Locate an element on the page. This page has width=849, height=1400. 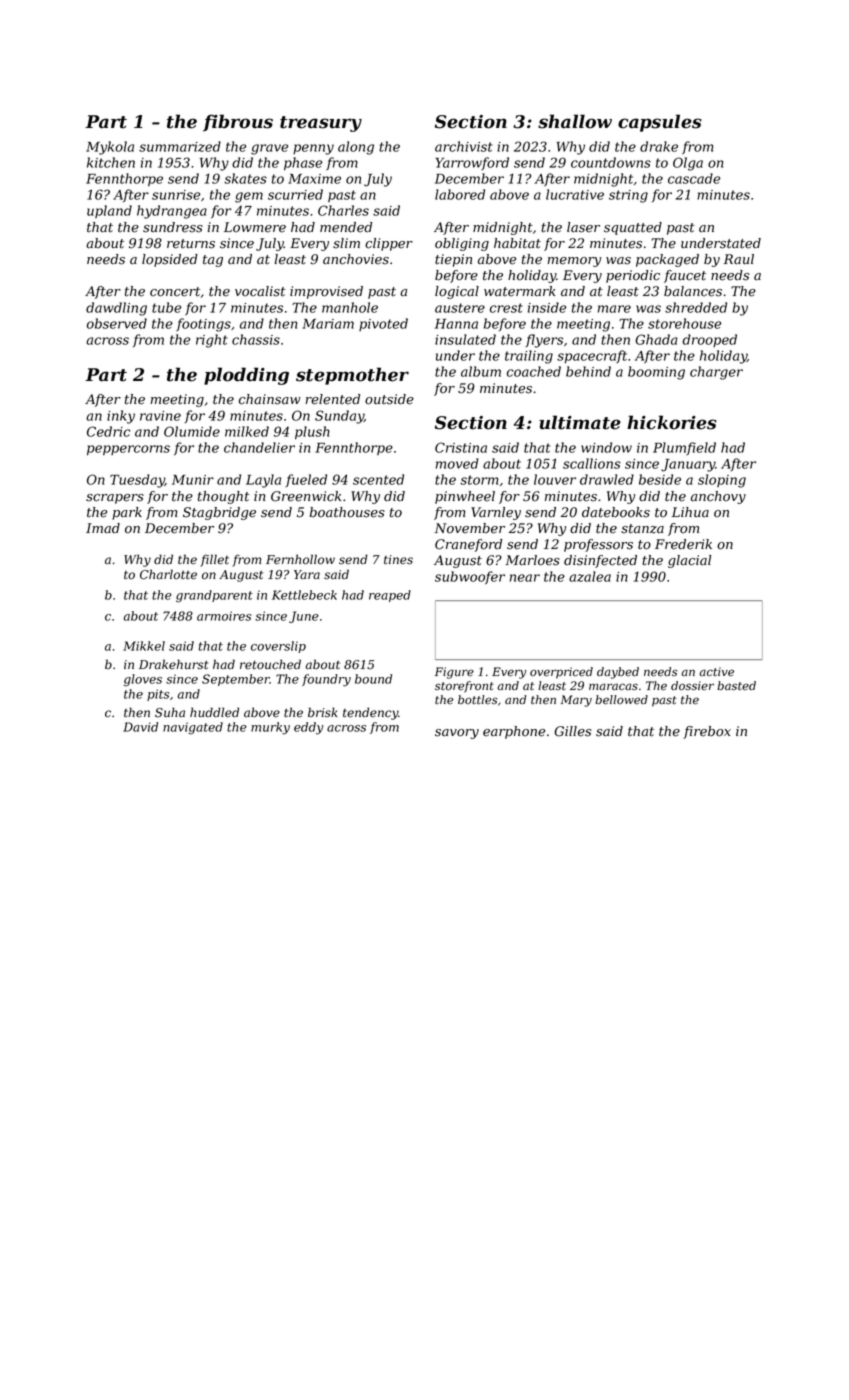
fillet is located at coordinates (214, 560).
